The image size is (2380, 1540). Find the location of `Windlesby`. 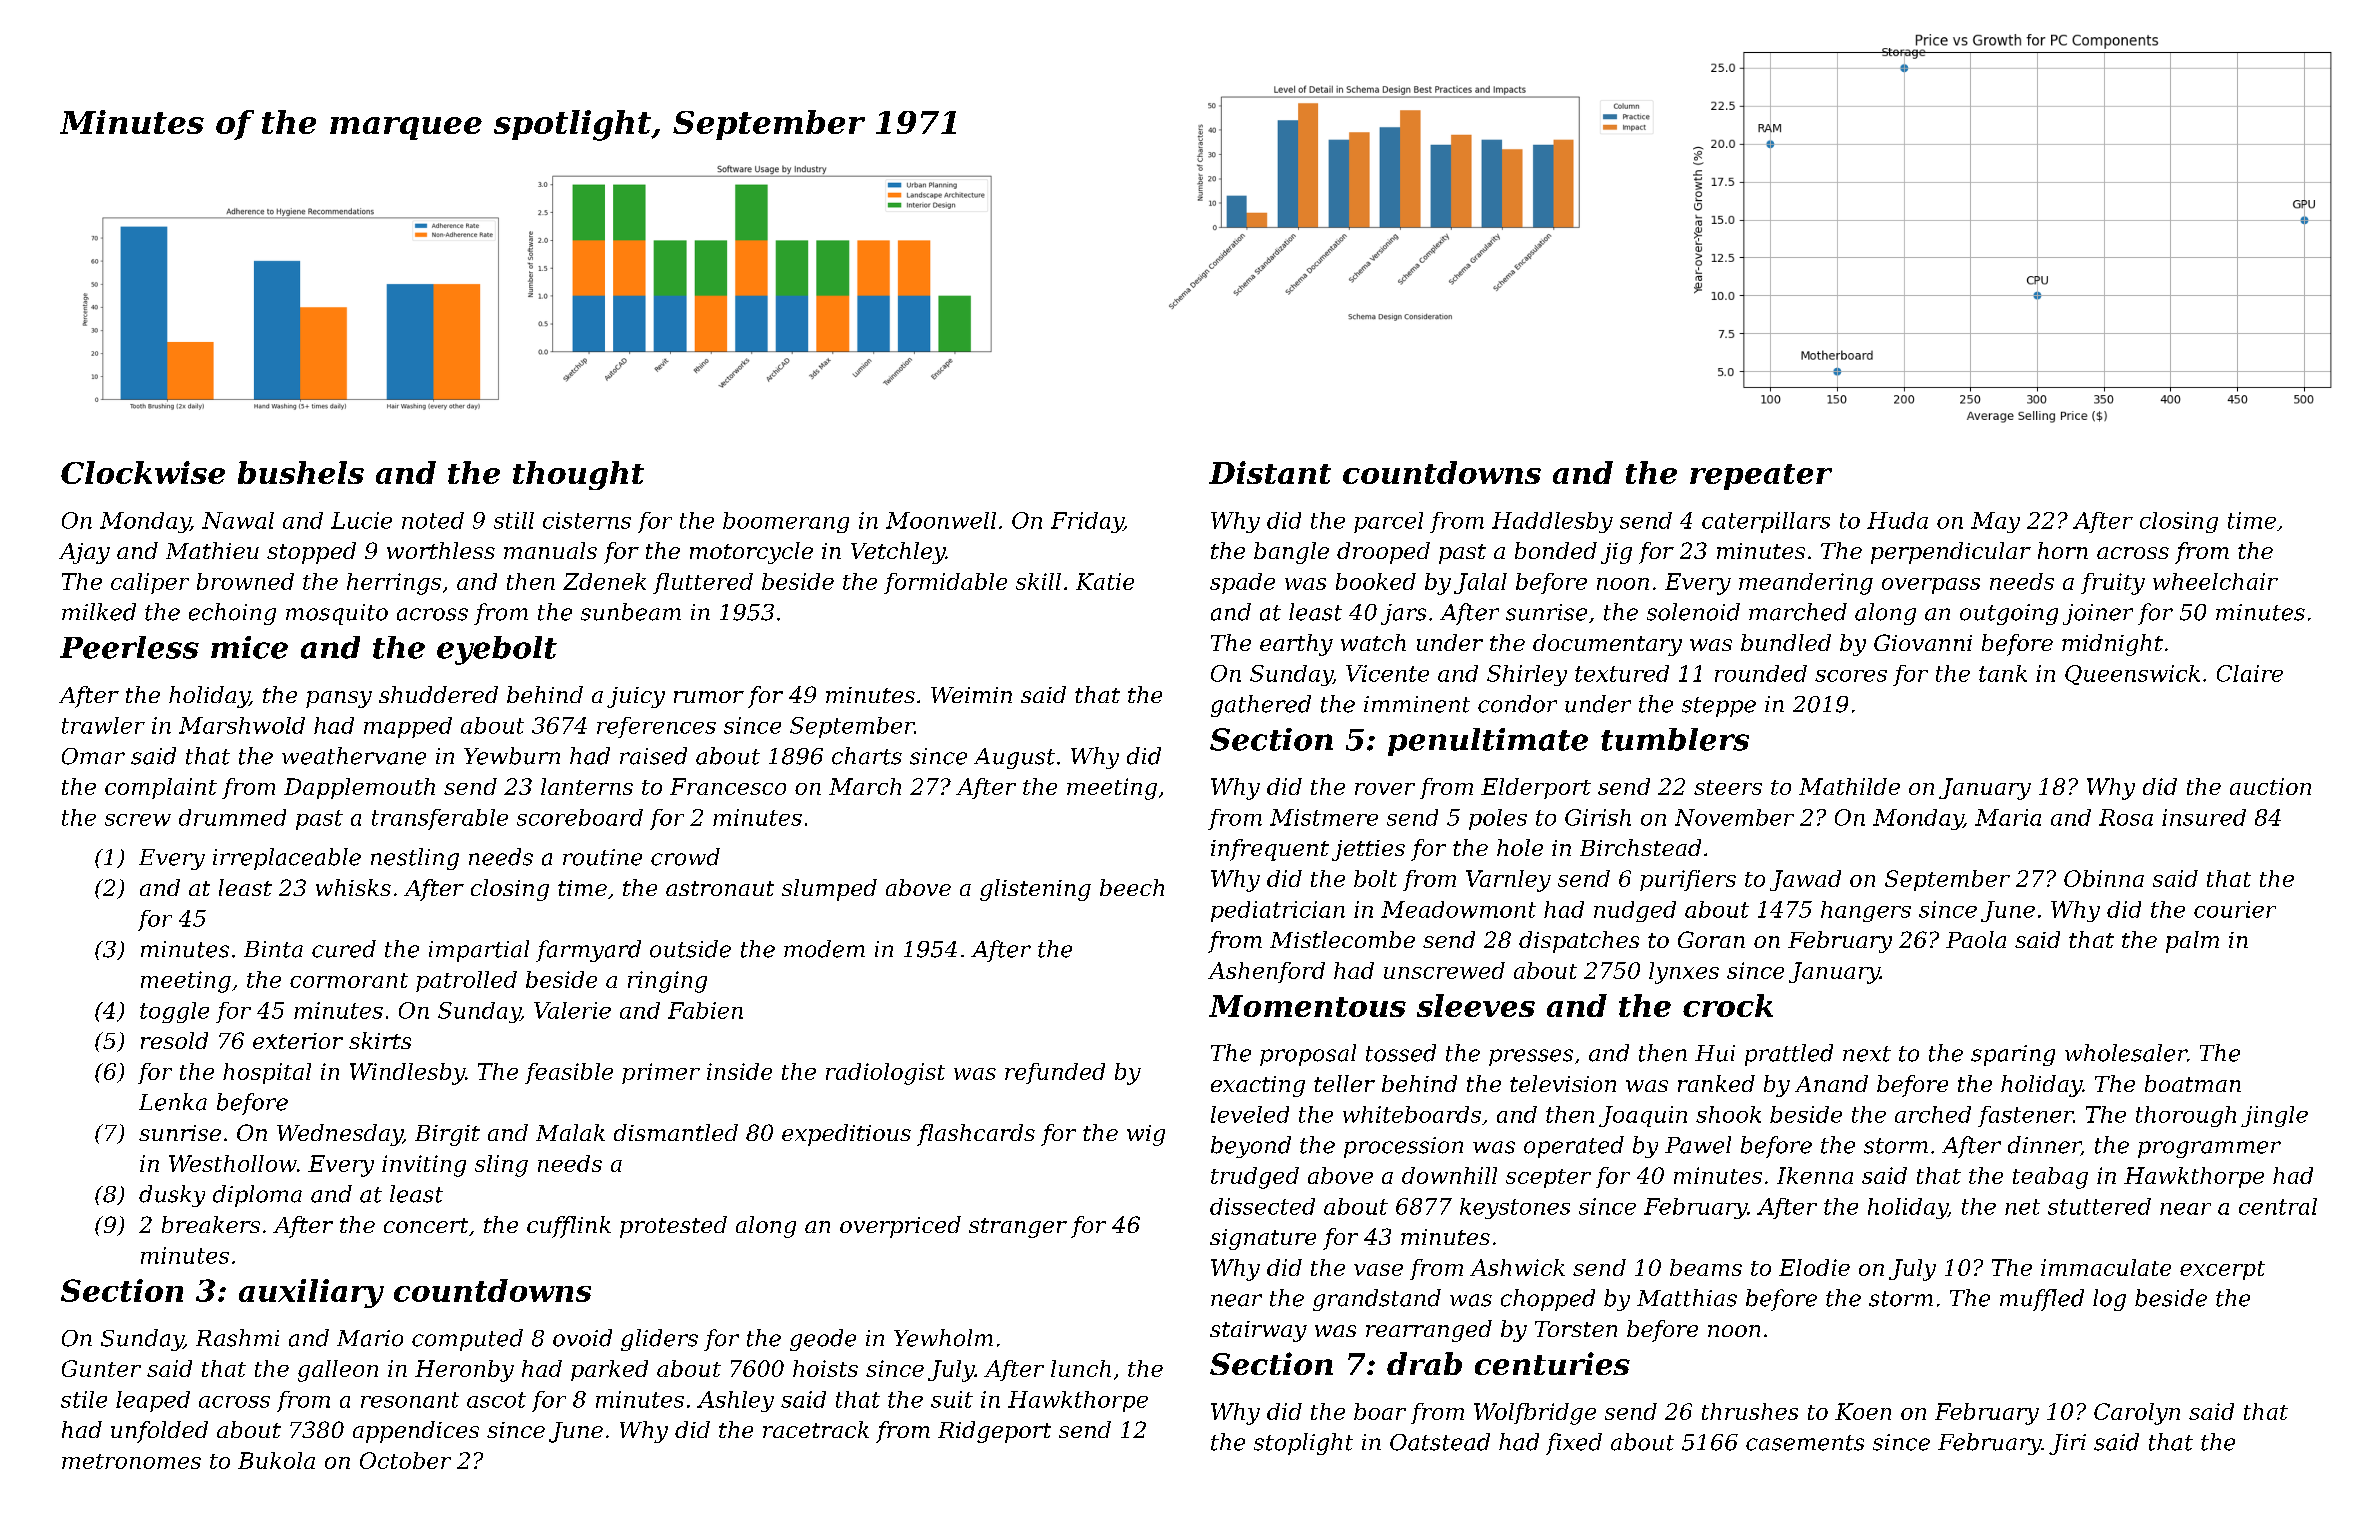

Windlesby is located at coordinates (407, 1074).
